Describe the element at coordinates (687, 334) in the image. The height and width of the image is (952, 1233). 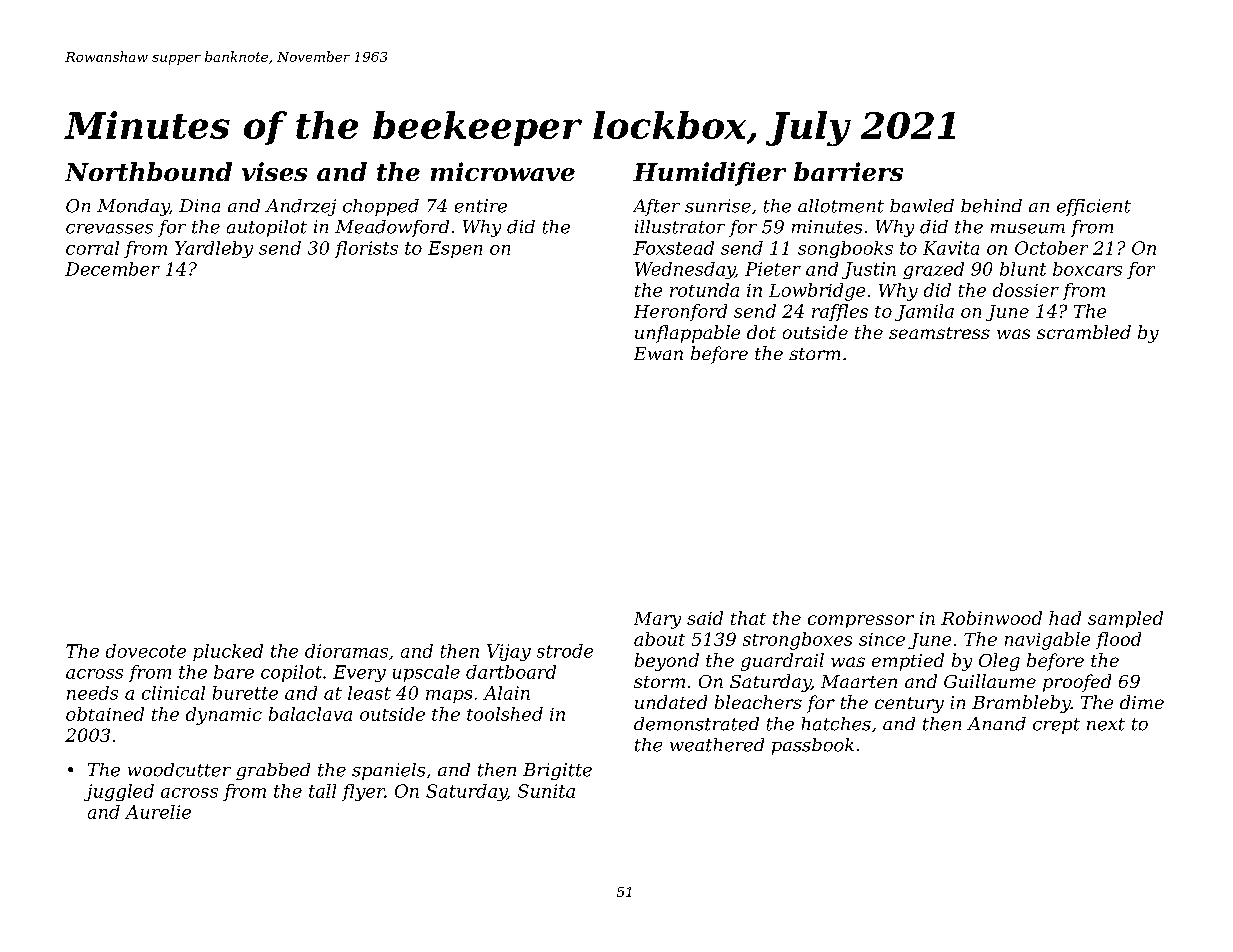
I see `unflappable` at that location.
